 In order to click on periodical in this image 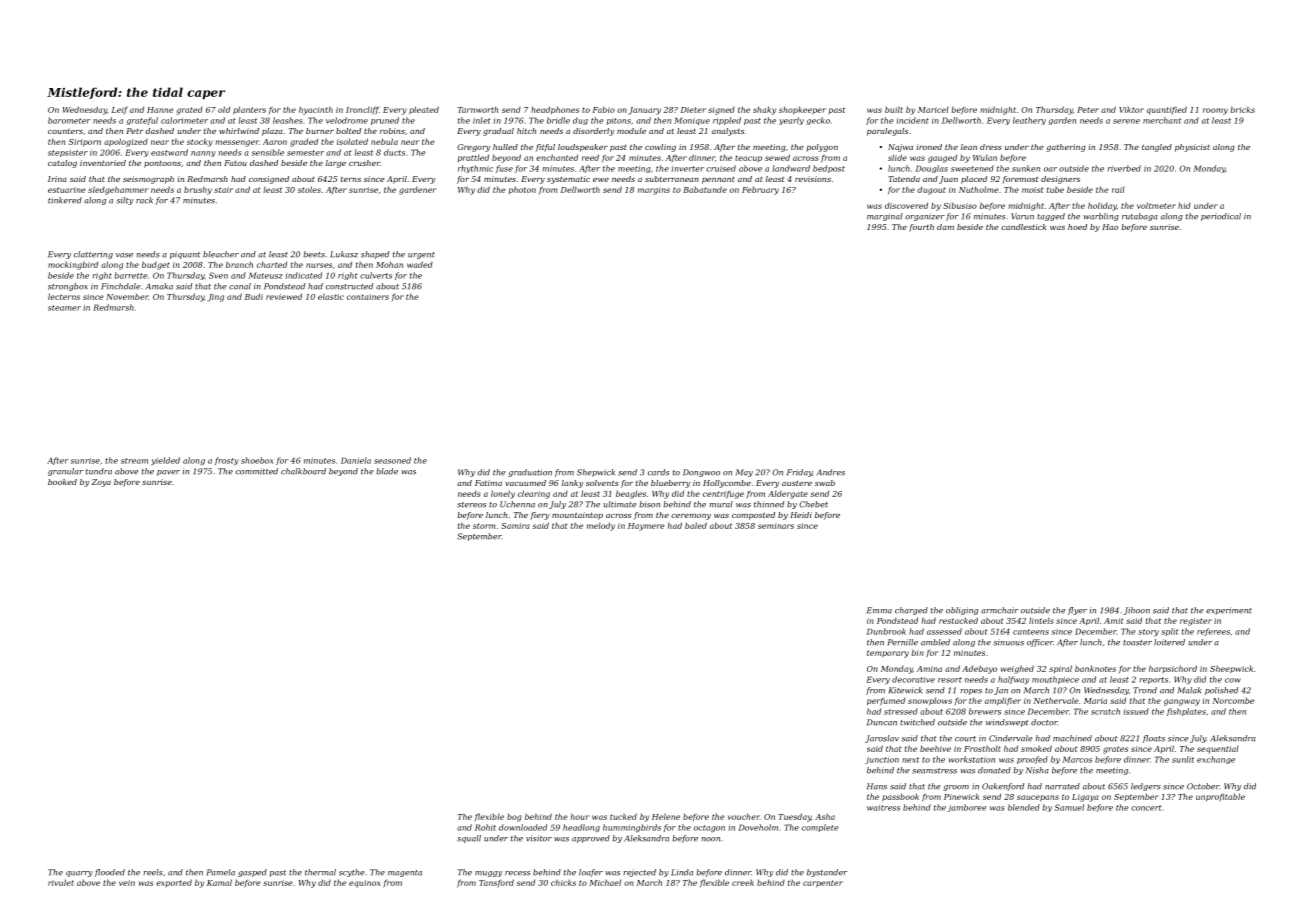, I will do `click(1221, 217)`.
